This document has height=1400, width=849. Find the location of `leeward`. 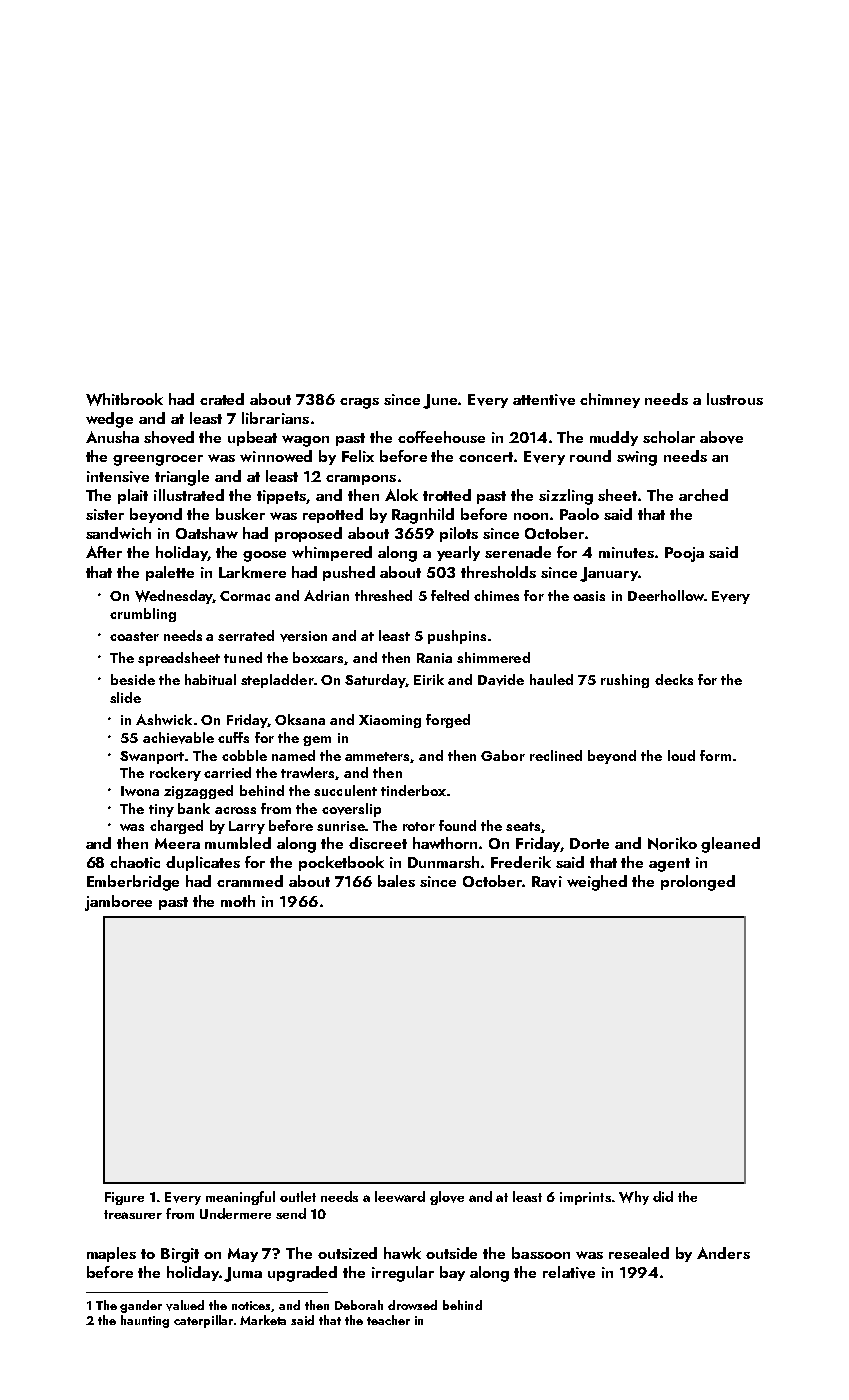

leeward is located at coordinates (400, 1196).
